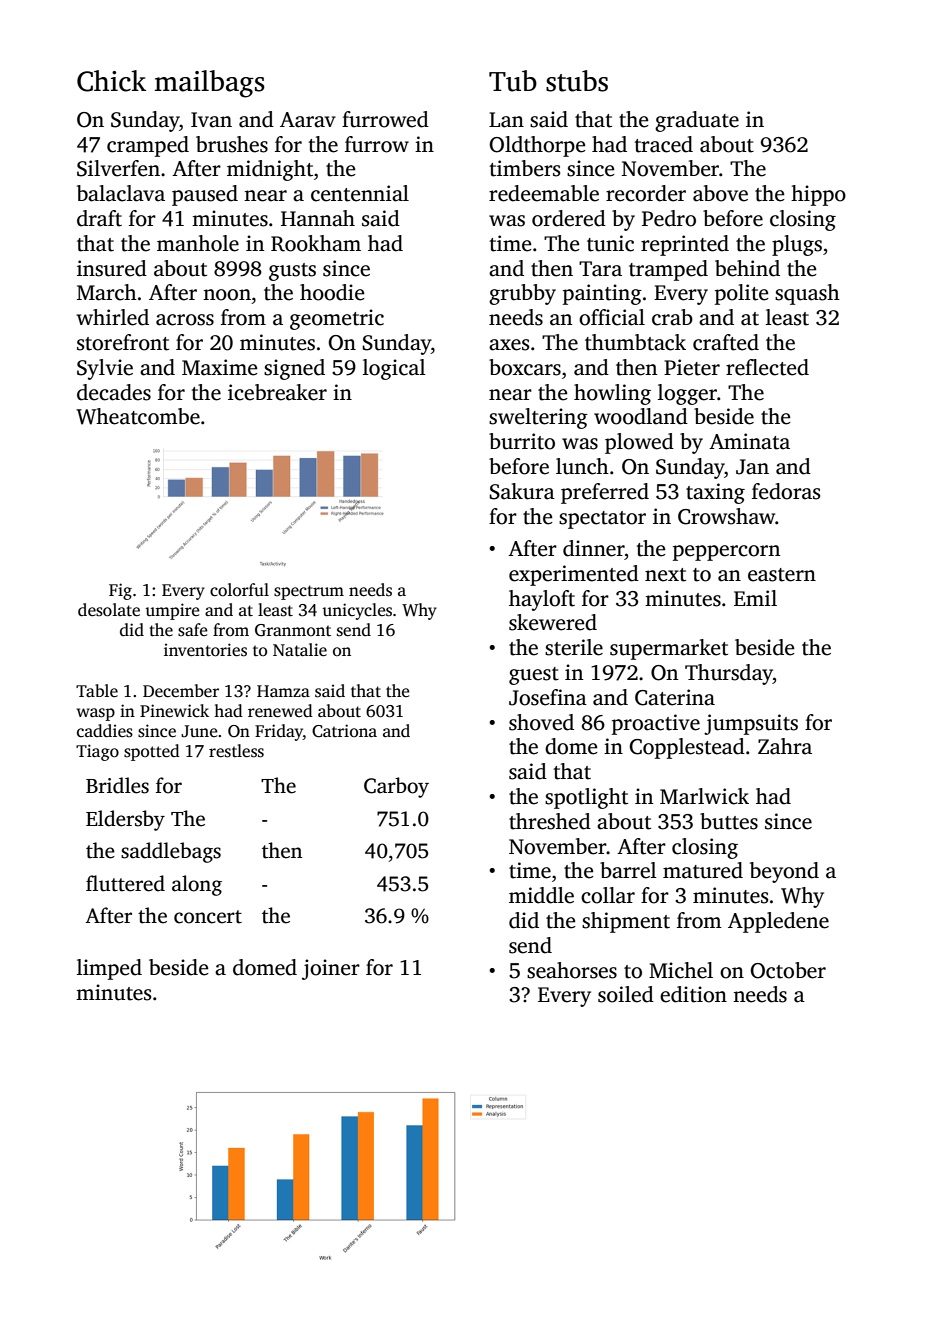  What do you see at coordinates (396, 787) in the image?
I see `Carboy` at bounding box center [396, 787].
